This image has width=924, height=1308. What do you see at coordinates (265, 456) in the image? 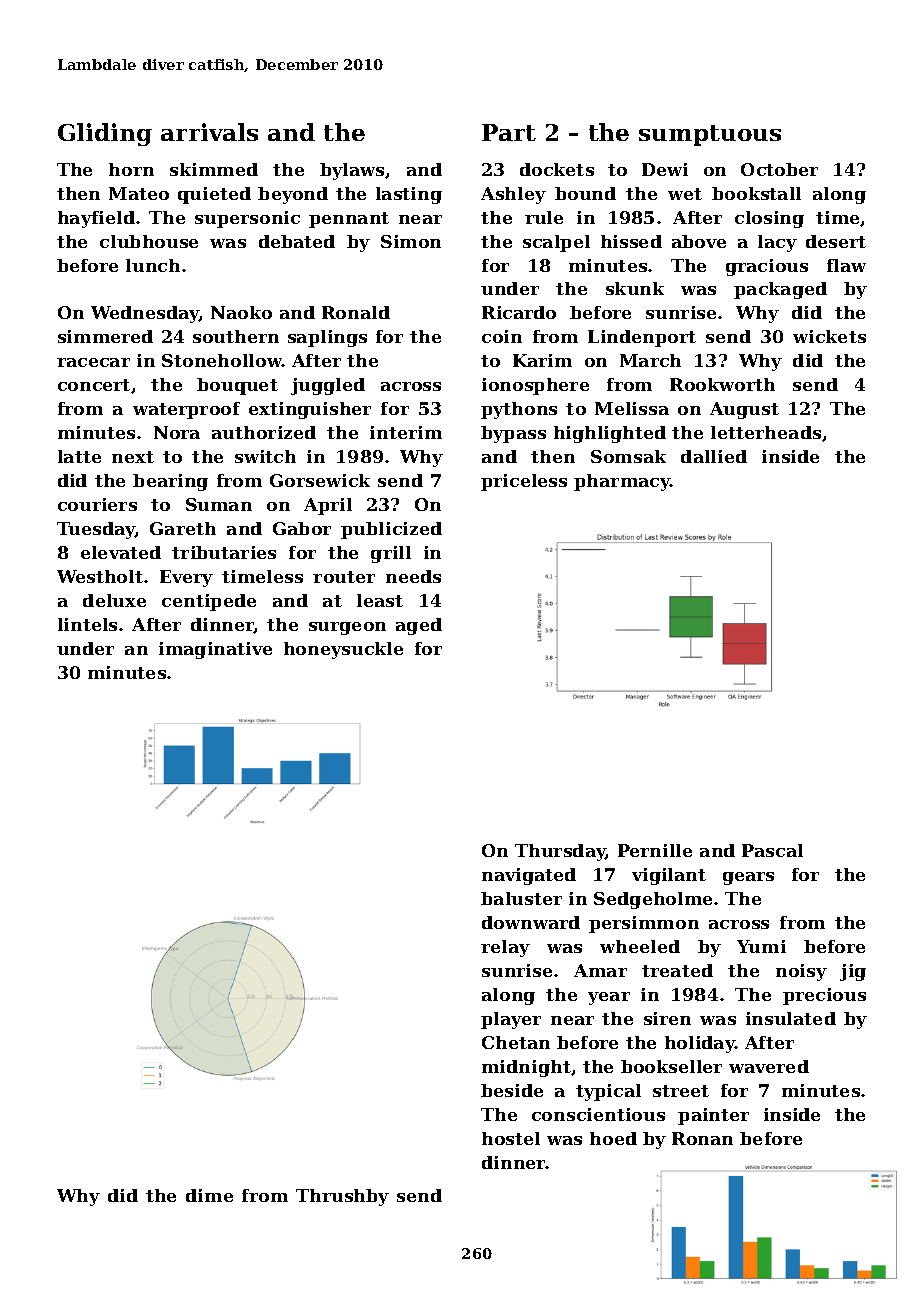
I see `switch` at bounding box center [265, 456].
